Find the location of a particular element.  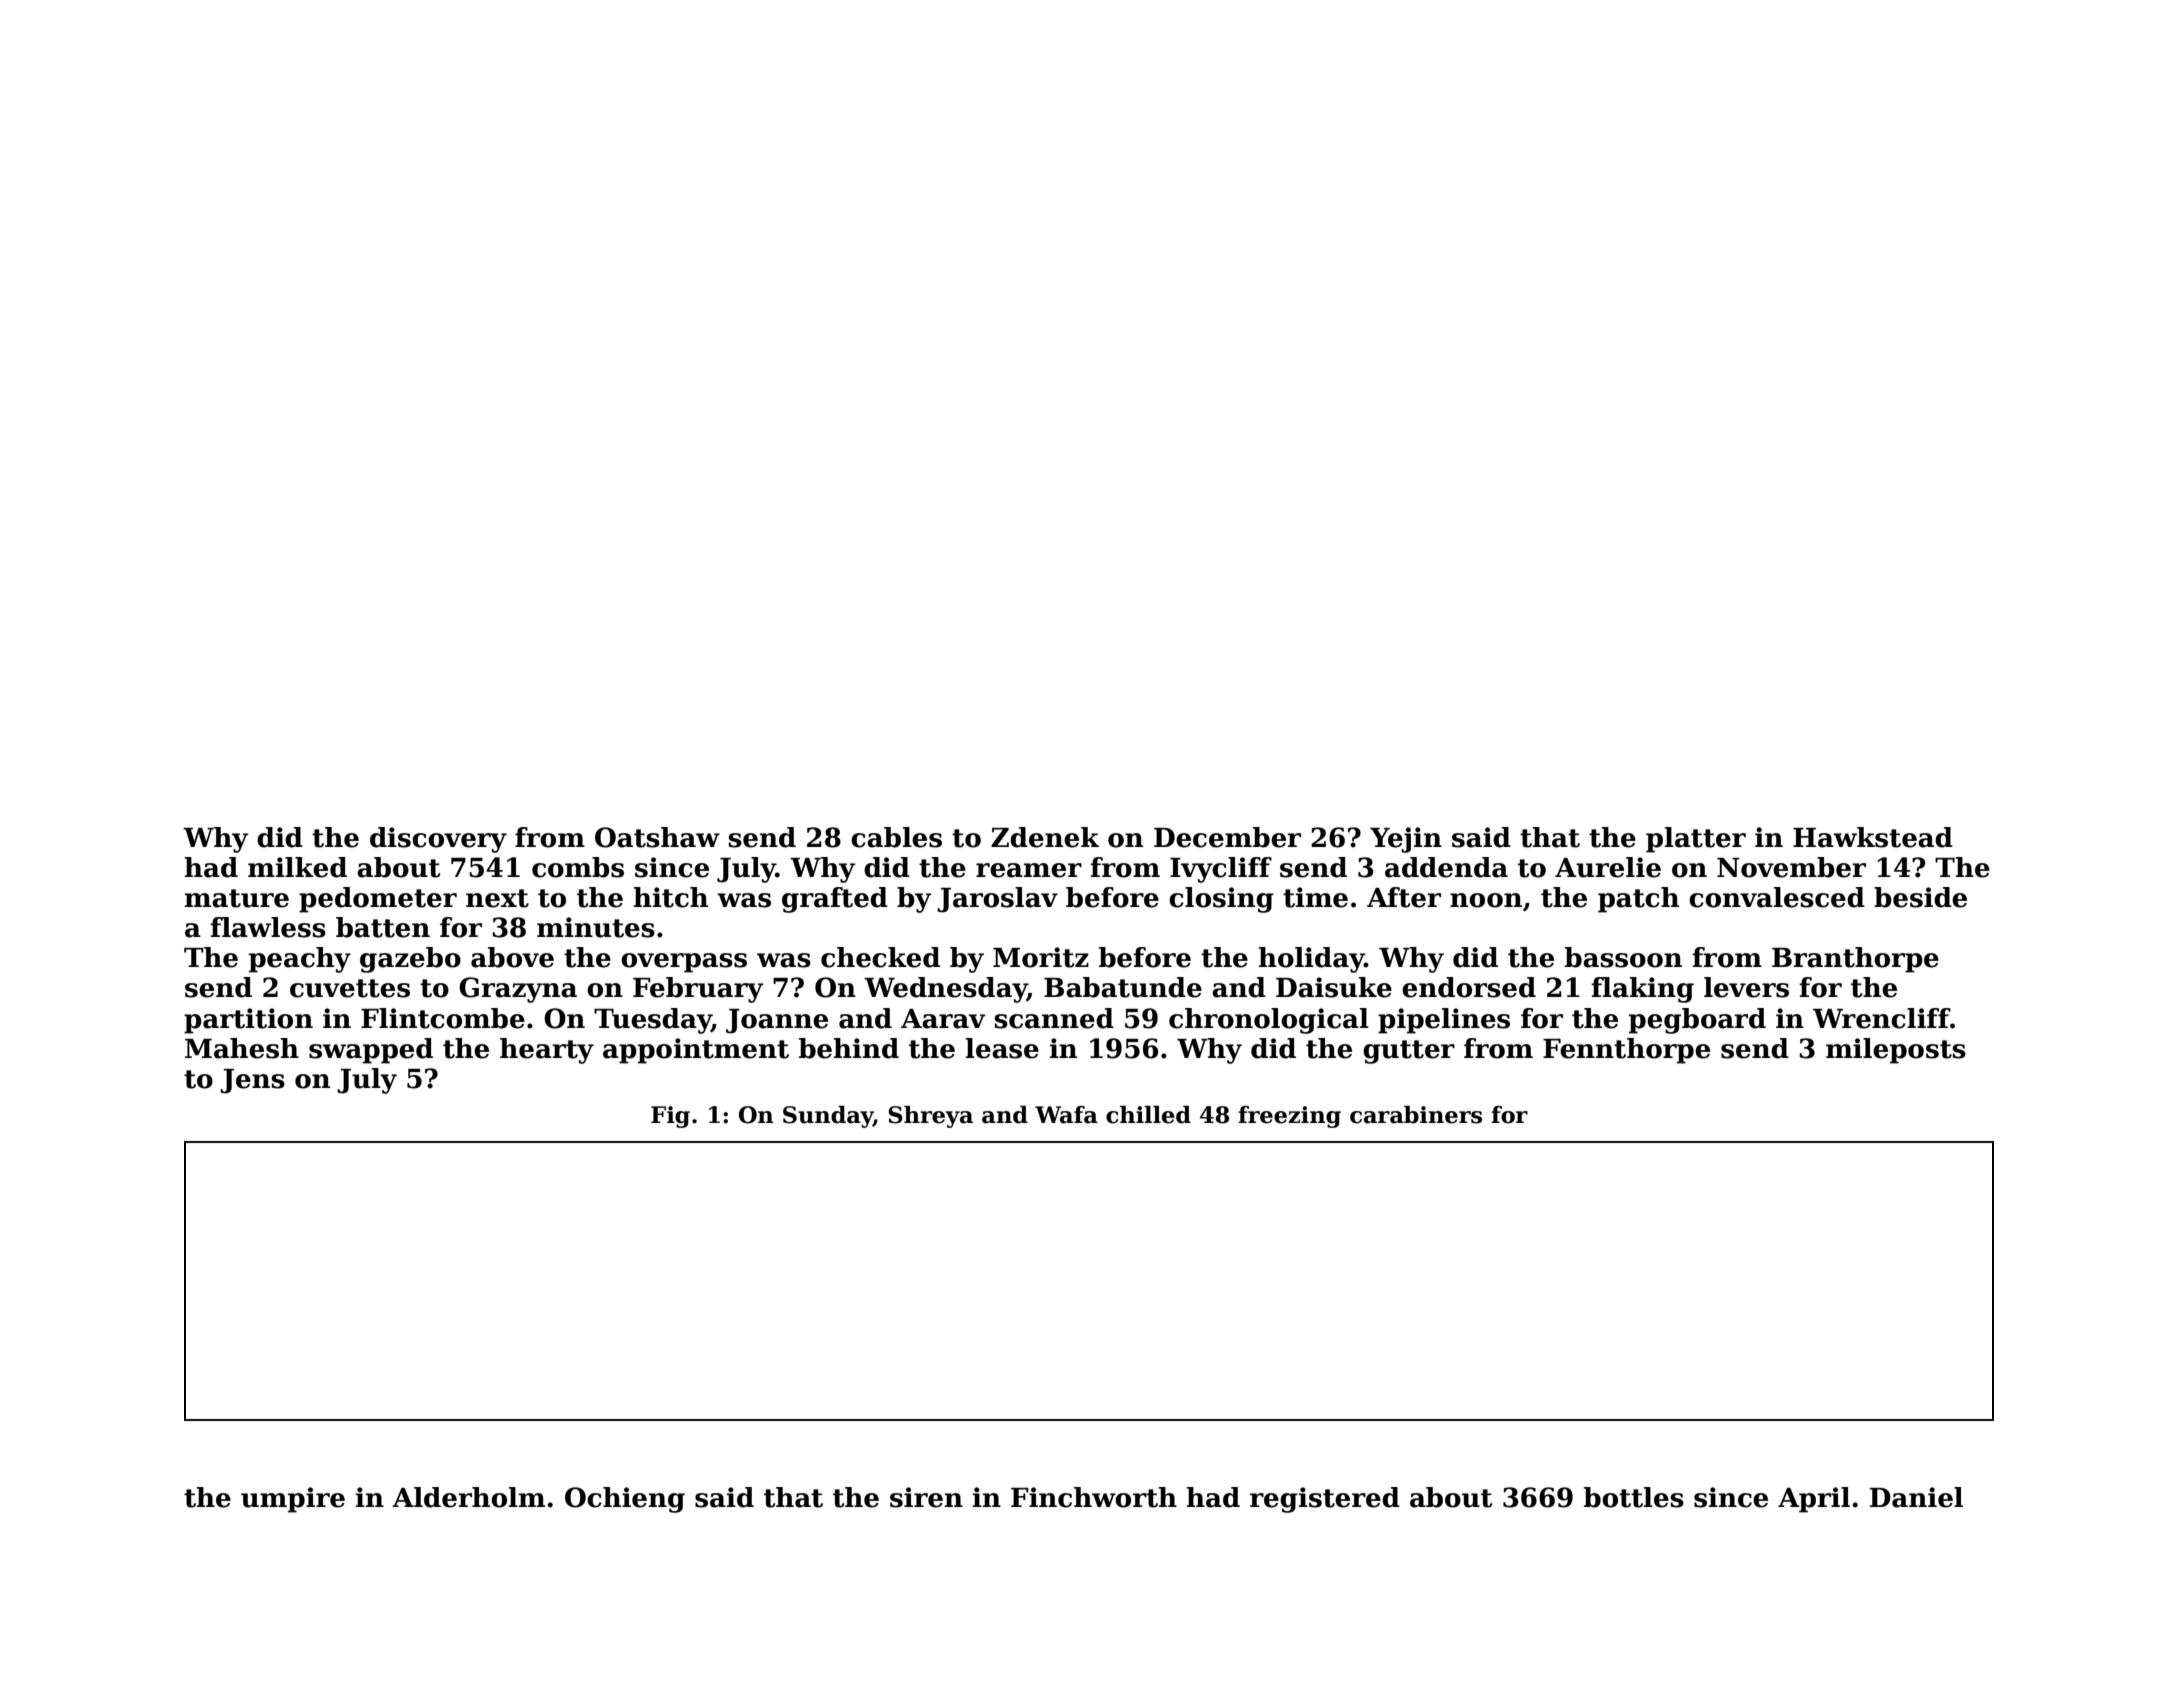

holiday is located at coordinates (1311, 960).
